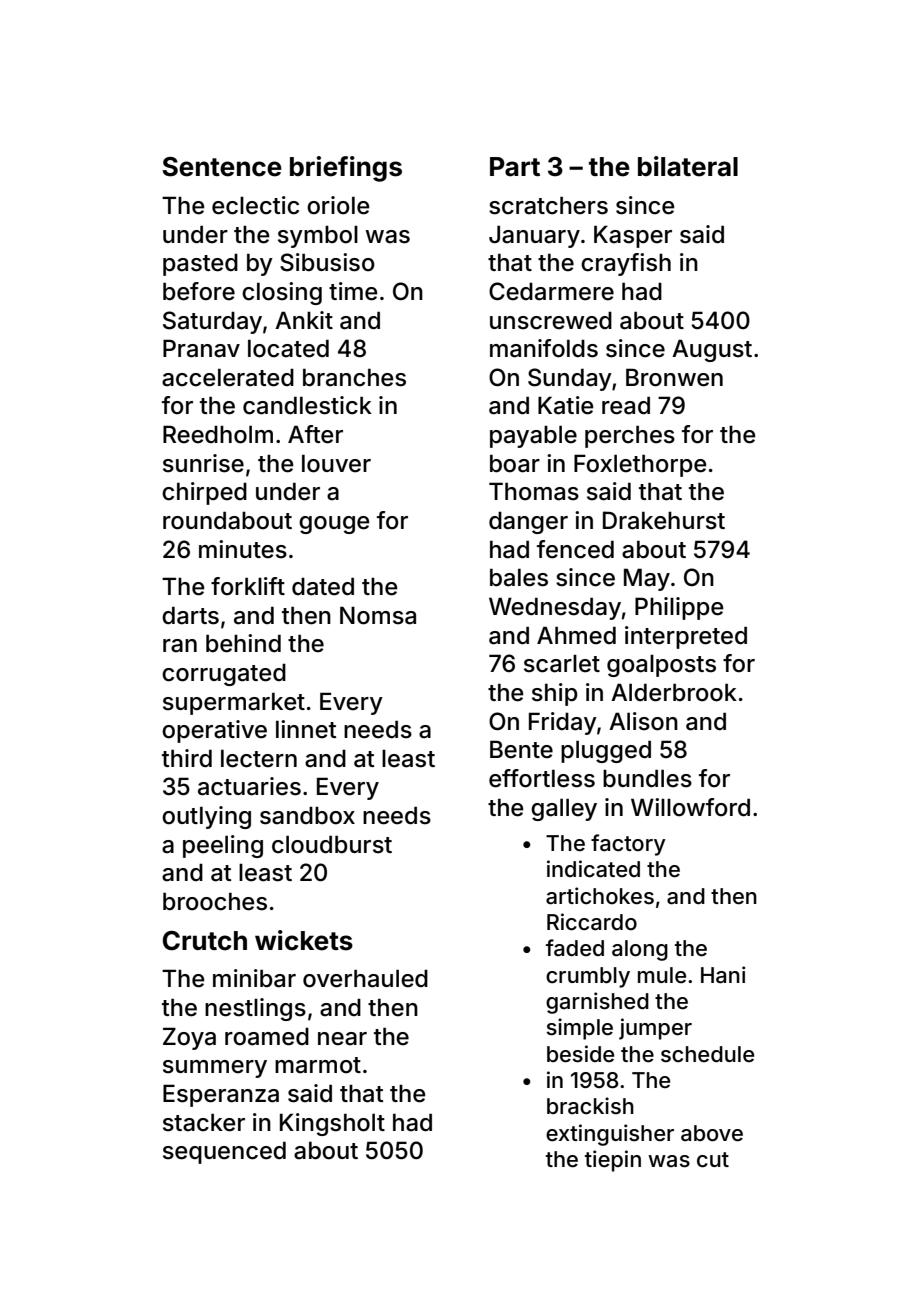  I want to click on scratchers, so click(548, 206).
